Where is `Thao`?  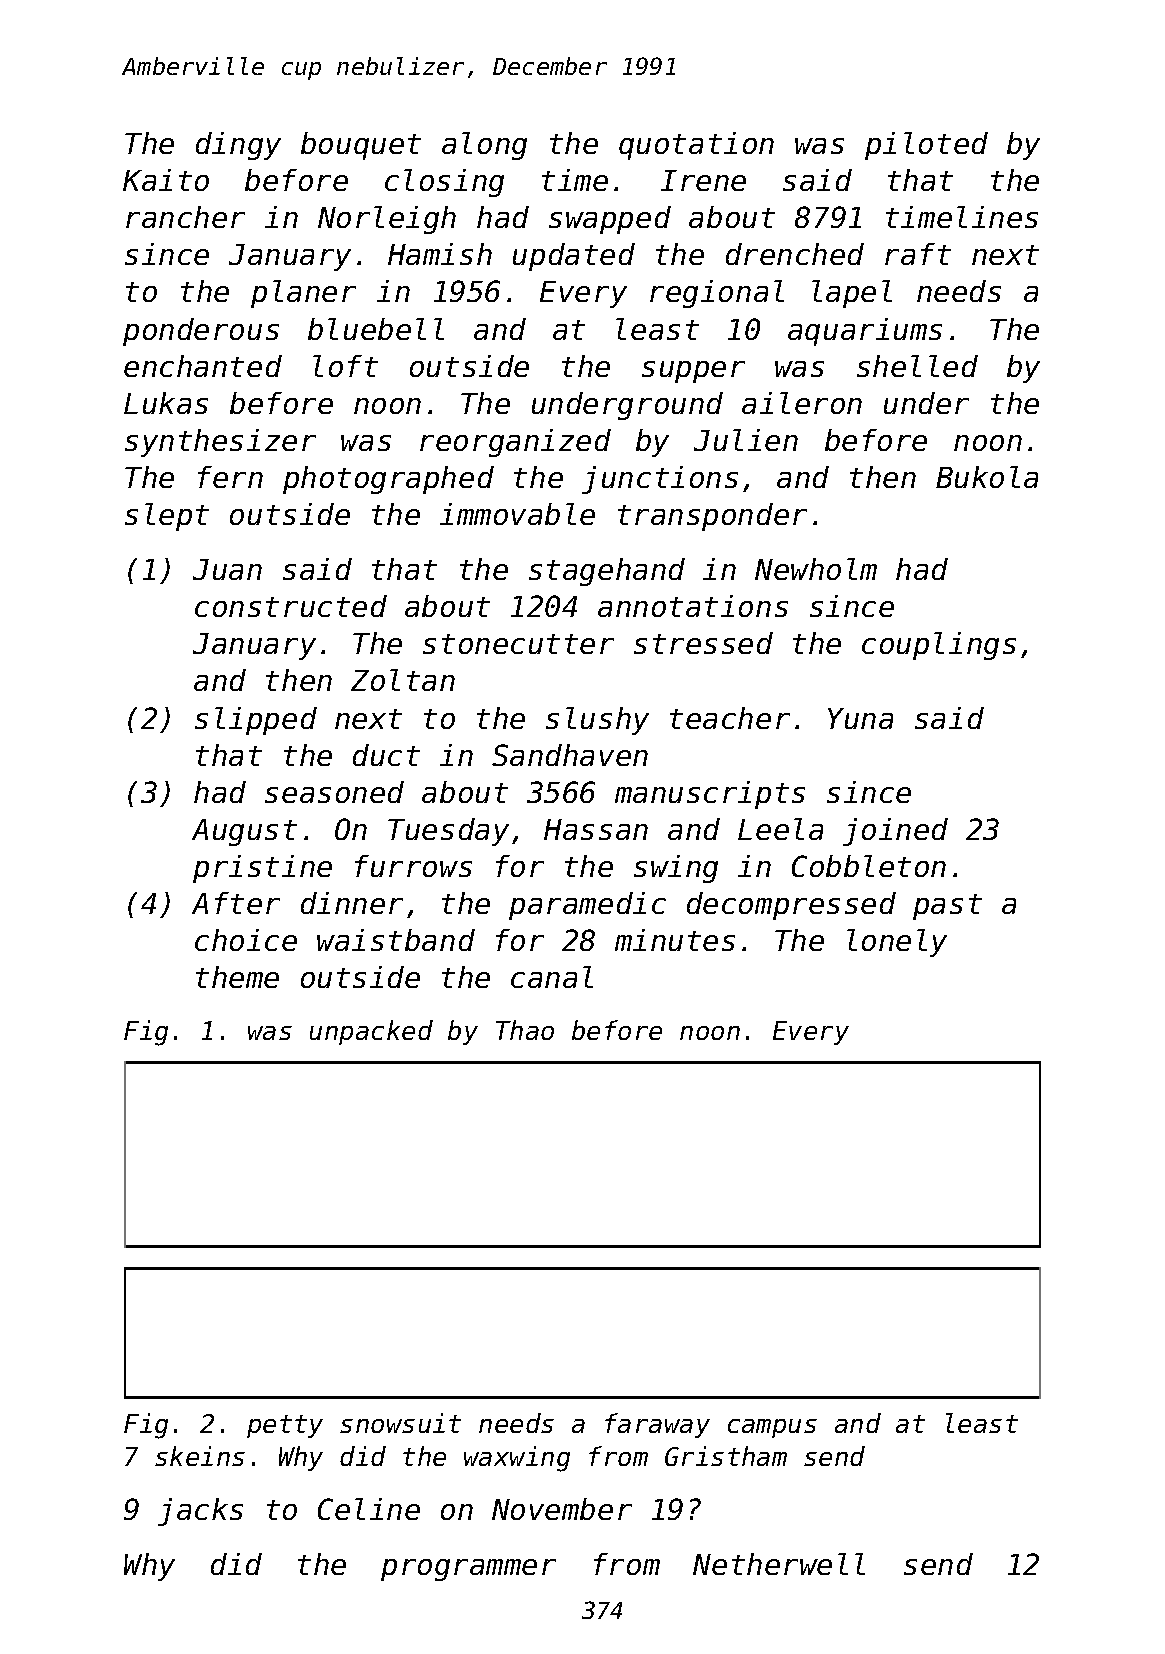
Thao is located at coordinates (525, 1030).
